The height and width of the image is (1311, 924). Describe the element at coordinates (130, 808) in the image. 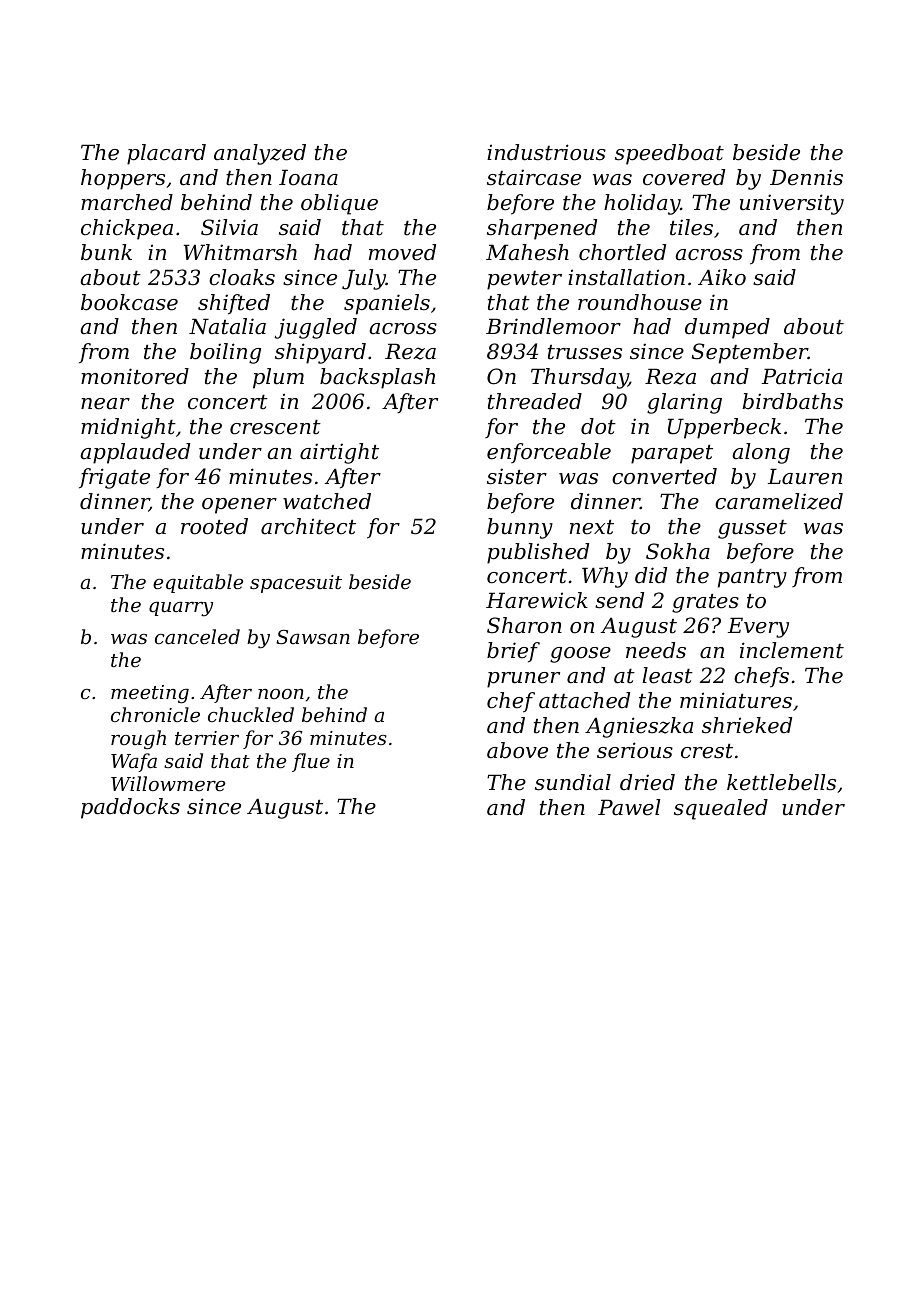

I see `paddocks` at that location.
